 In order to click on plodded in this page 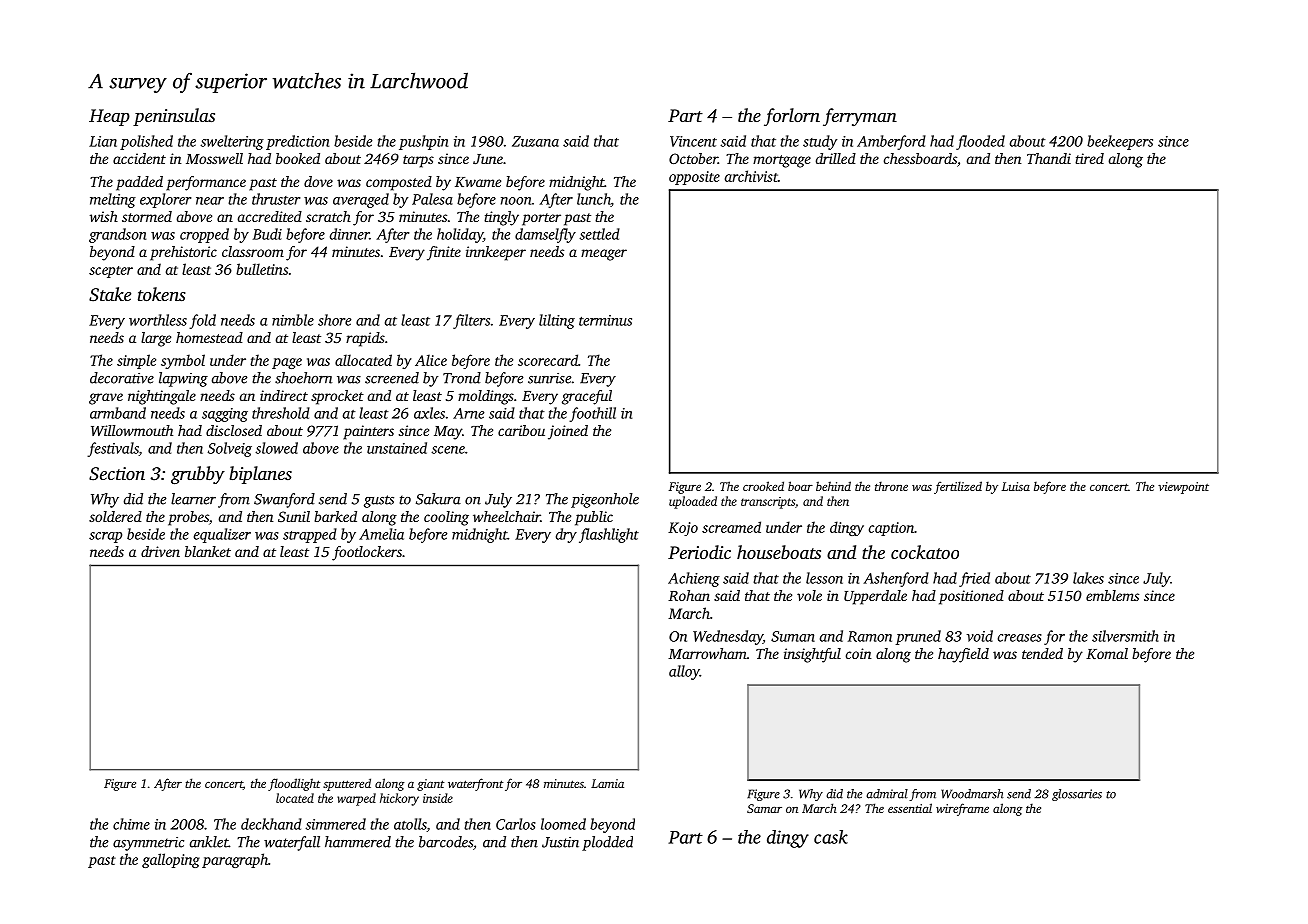, I will do `click(607, 843)`.
